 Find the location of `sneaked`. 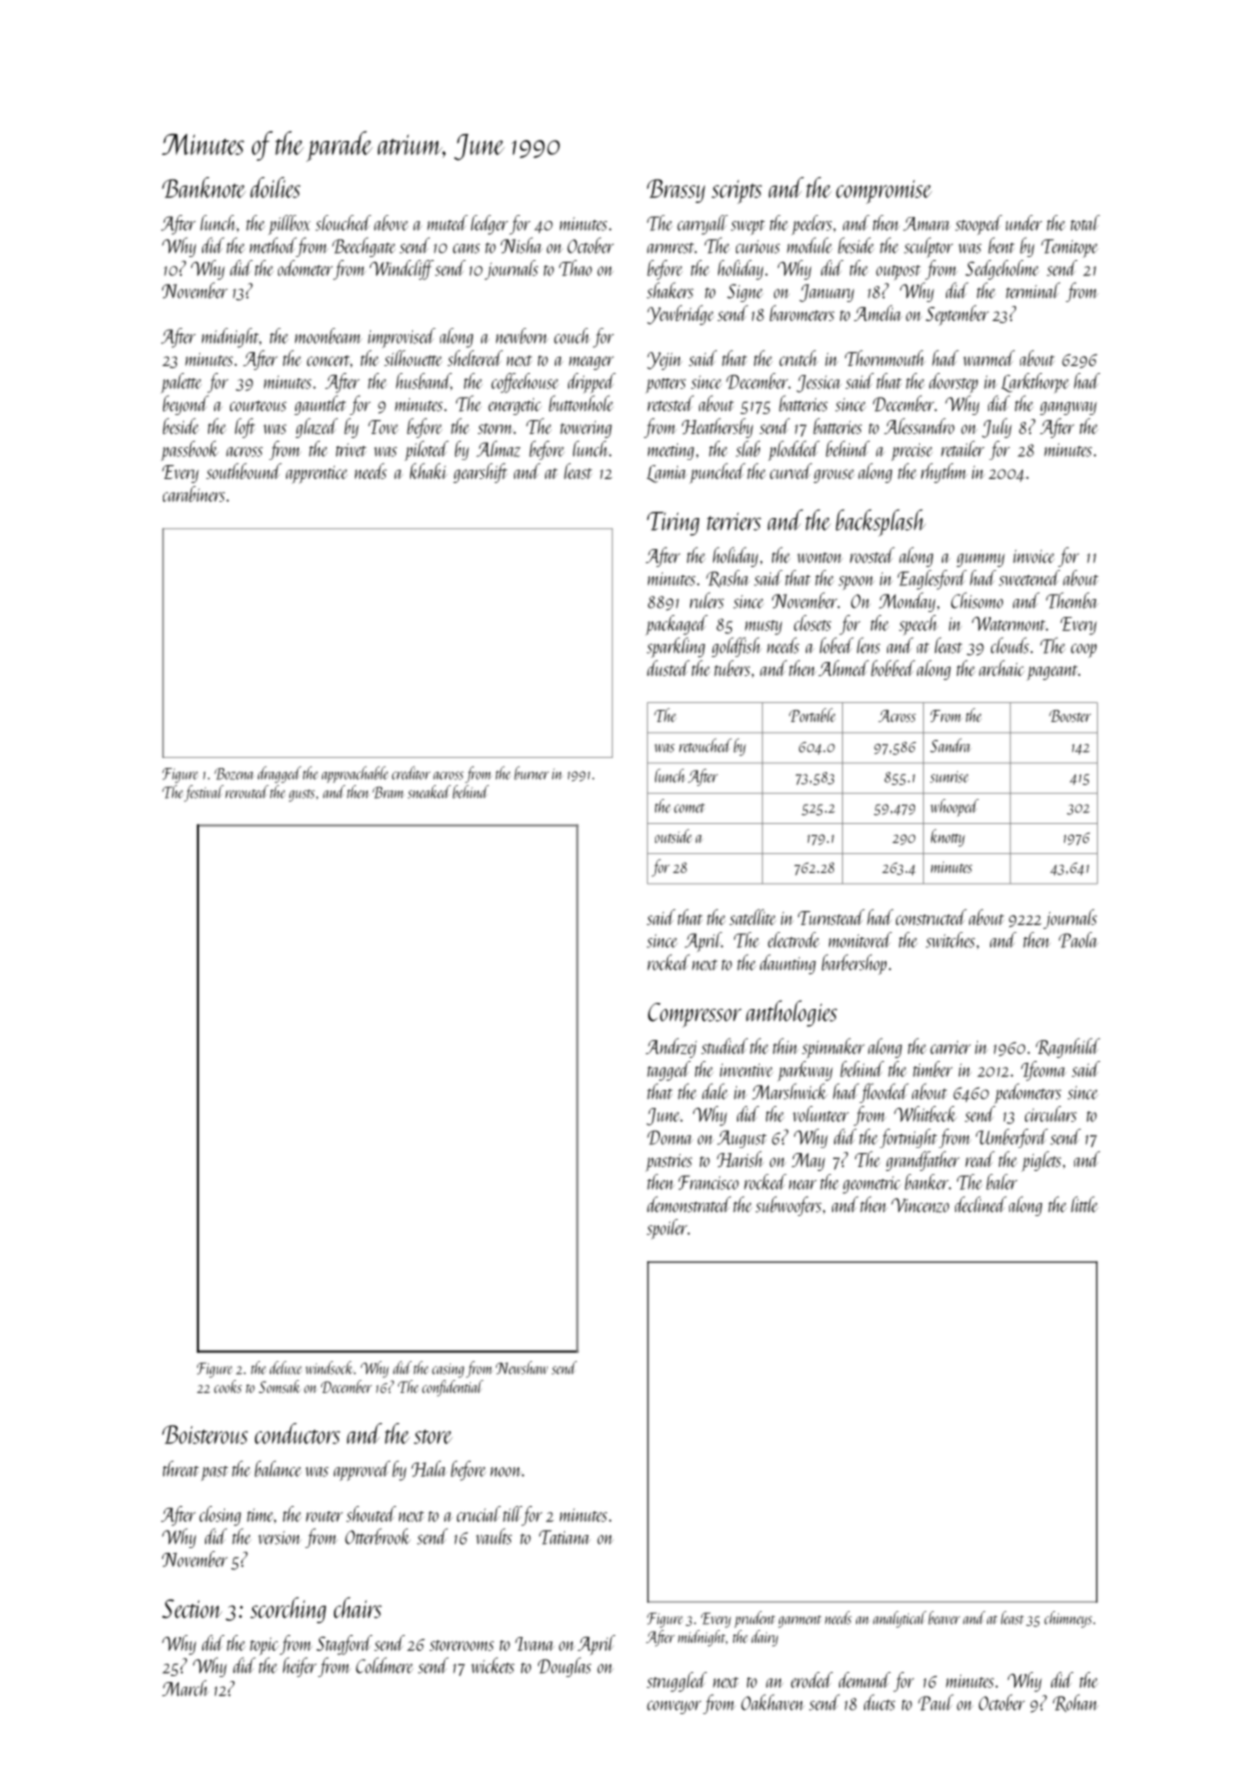

sneaked is located at coordinates (429, 792).
